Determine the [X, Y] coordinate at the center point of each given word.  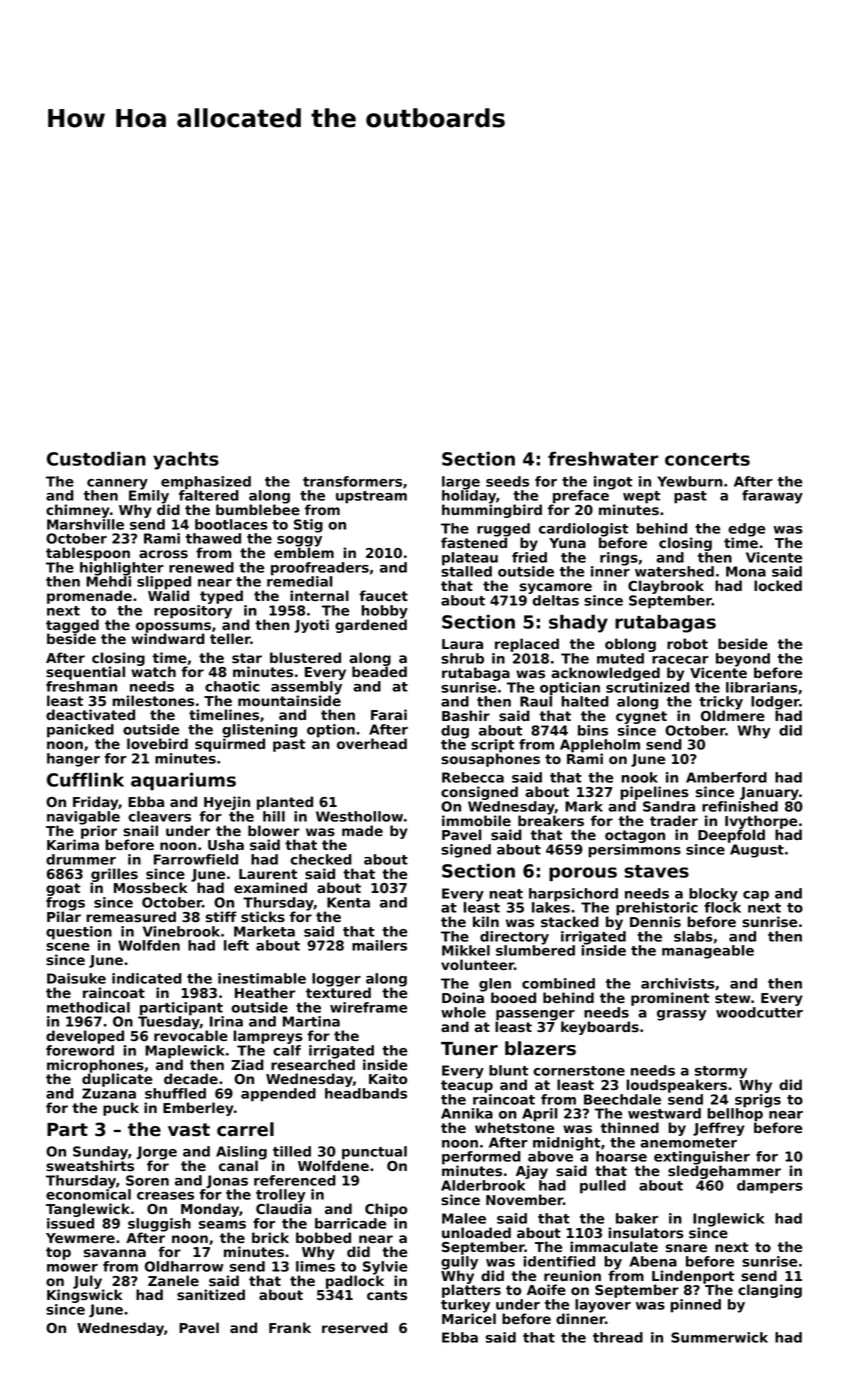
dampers [770, 1187]
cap [756, 896]
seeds [507, 481]
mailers [379, 945]
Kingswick [85, 1296]
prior [99, 832]
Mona [746, 571]
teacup [467, 1086]
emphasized [206, 483]
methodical [88, 1007]
